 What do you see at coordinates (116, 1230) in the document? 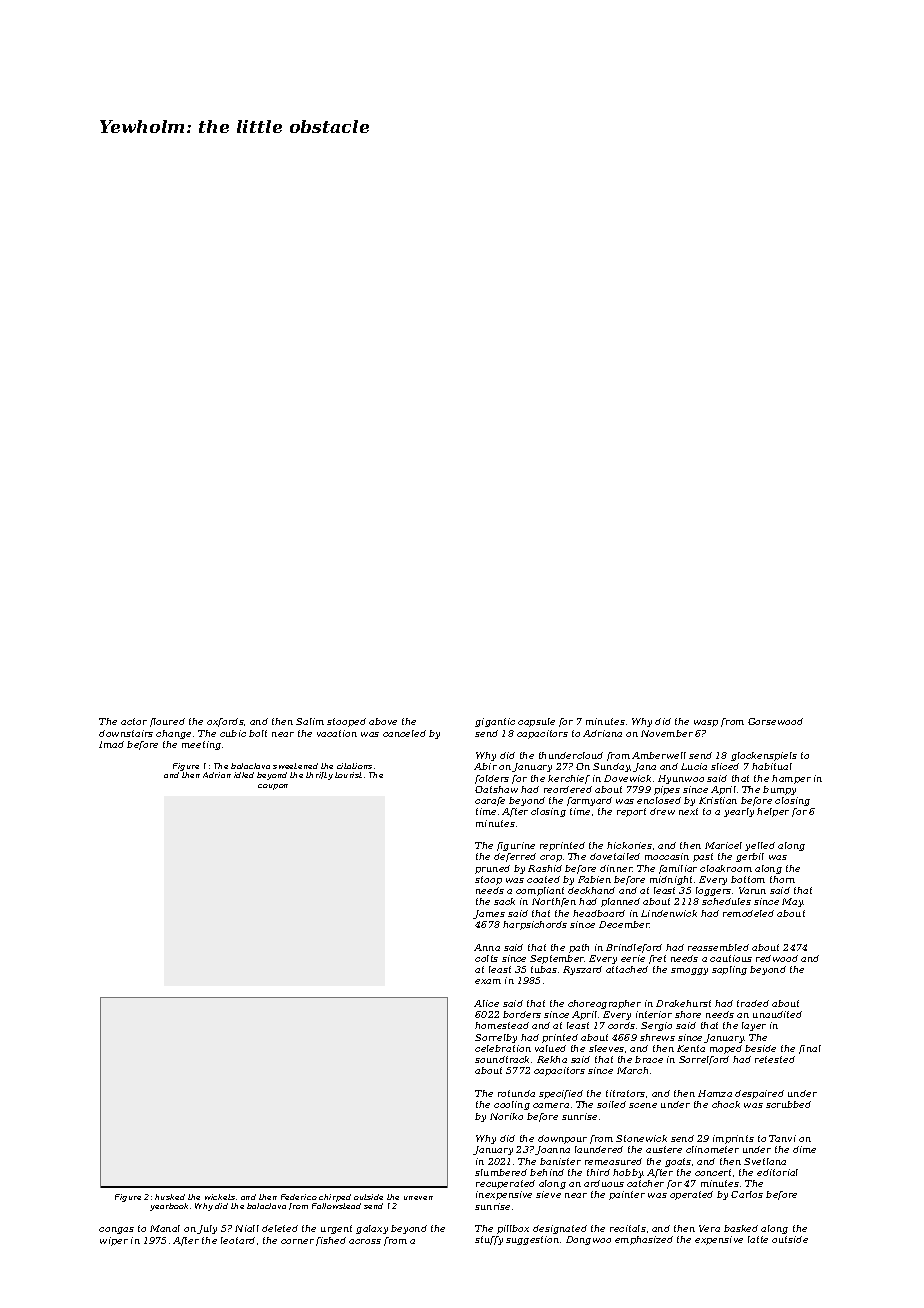
I see `congas` at bounding box center [116, 1230].
